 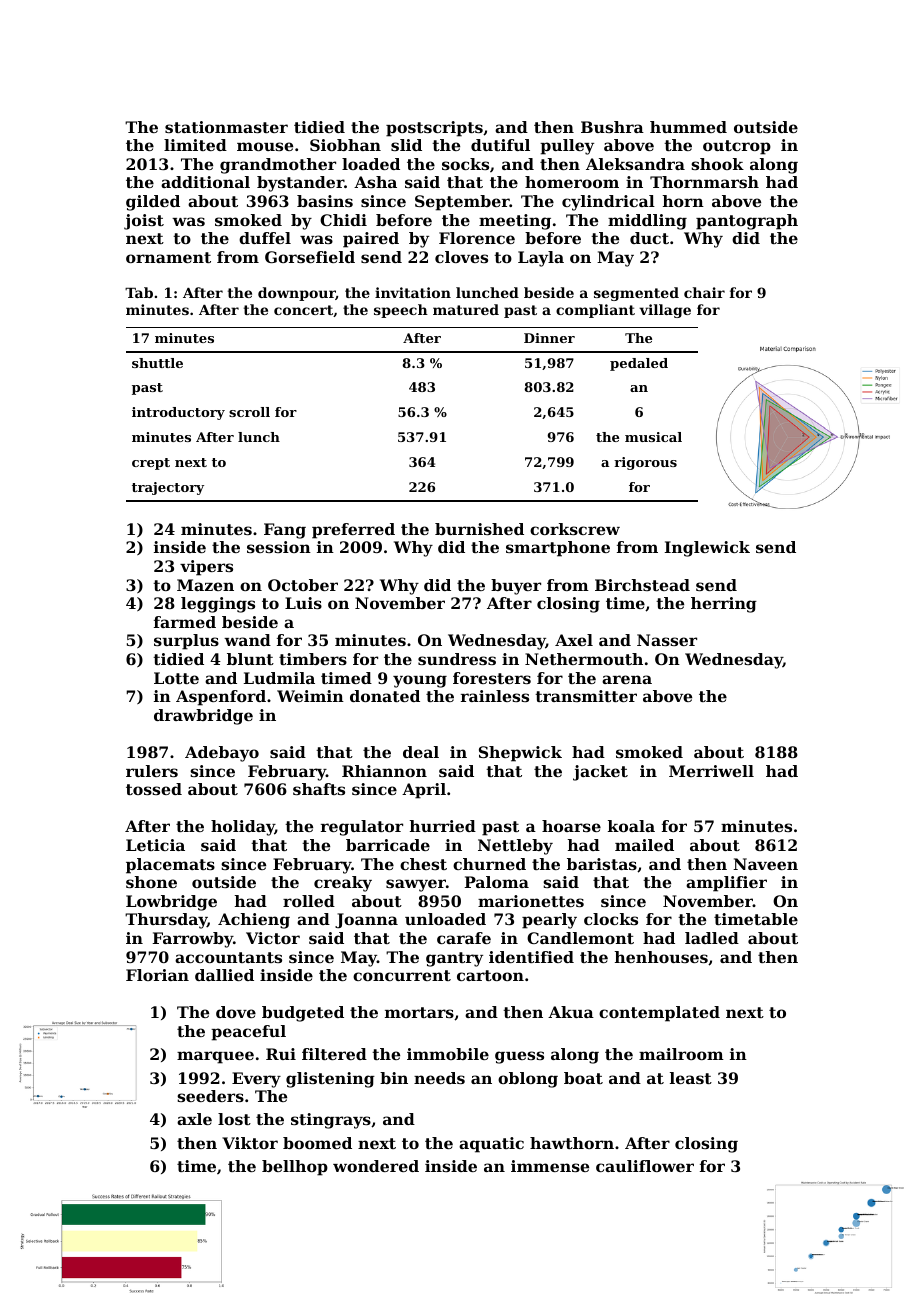 I want to click on Akua, so click(x=571, y=1012).
